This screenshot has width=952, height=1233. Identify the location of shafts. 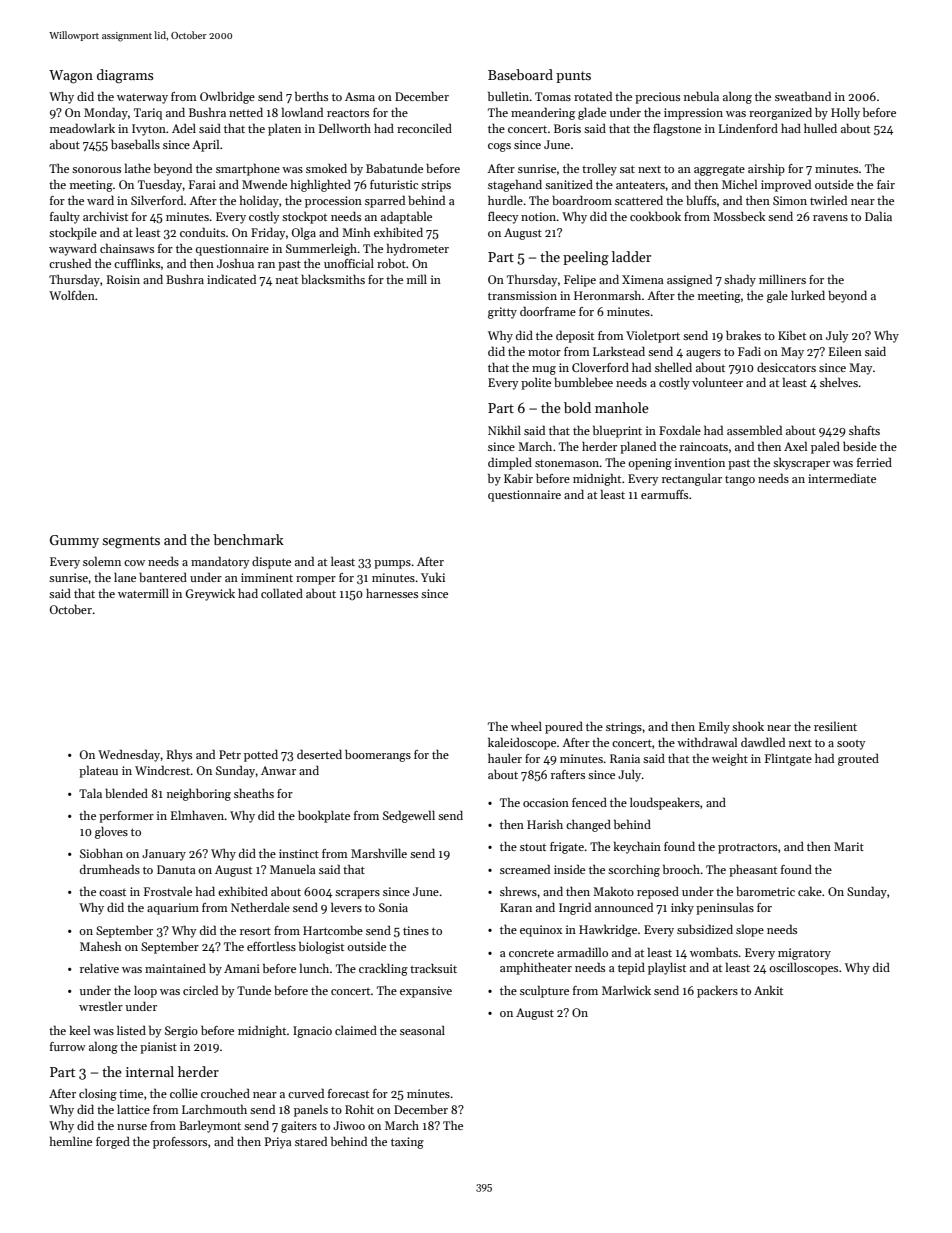
(864, 430).
